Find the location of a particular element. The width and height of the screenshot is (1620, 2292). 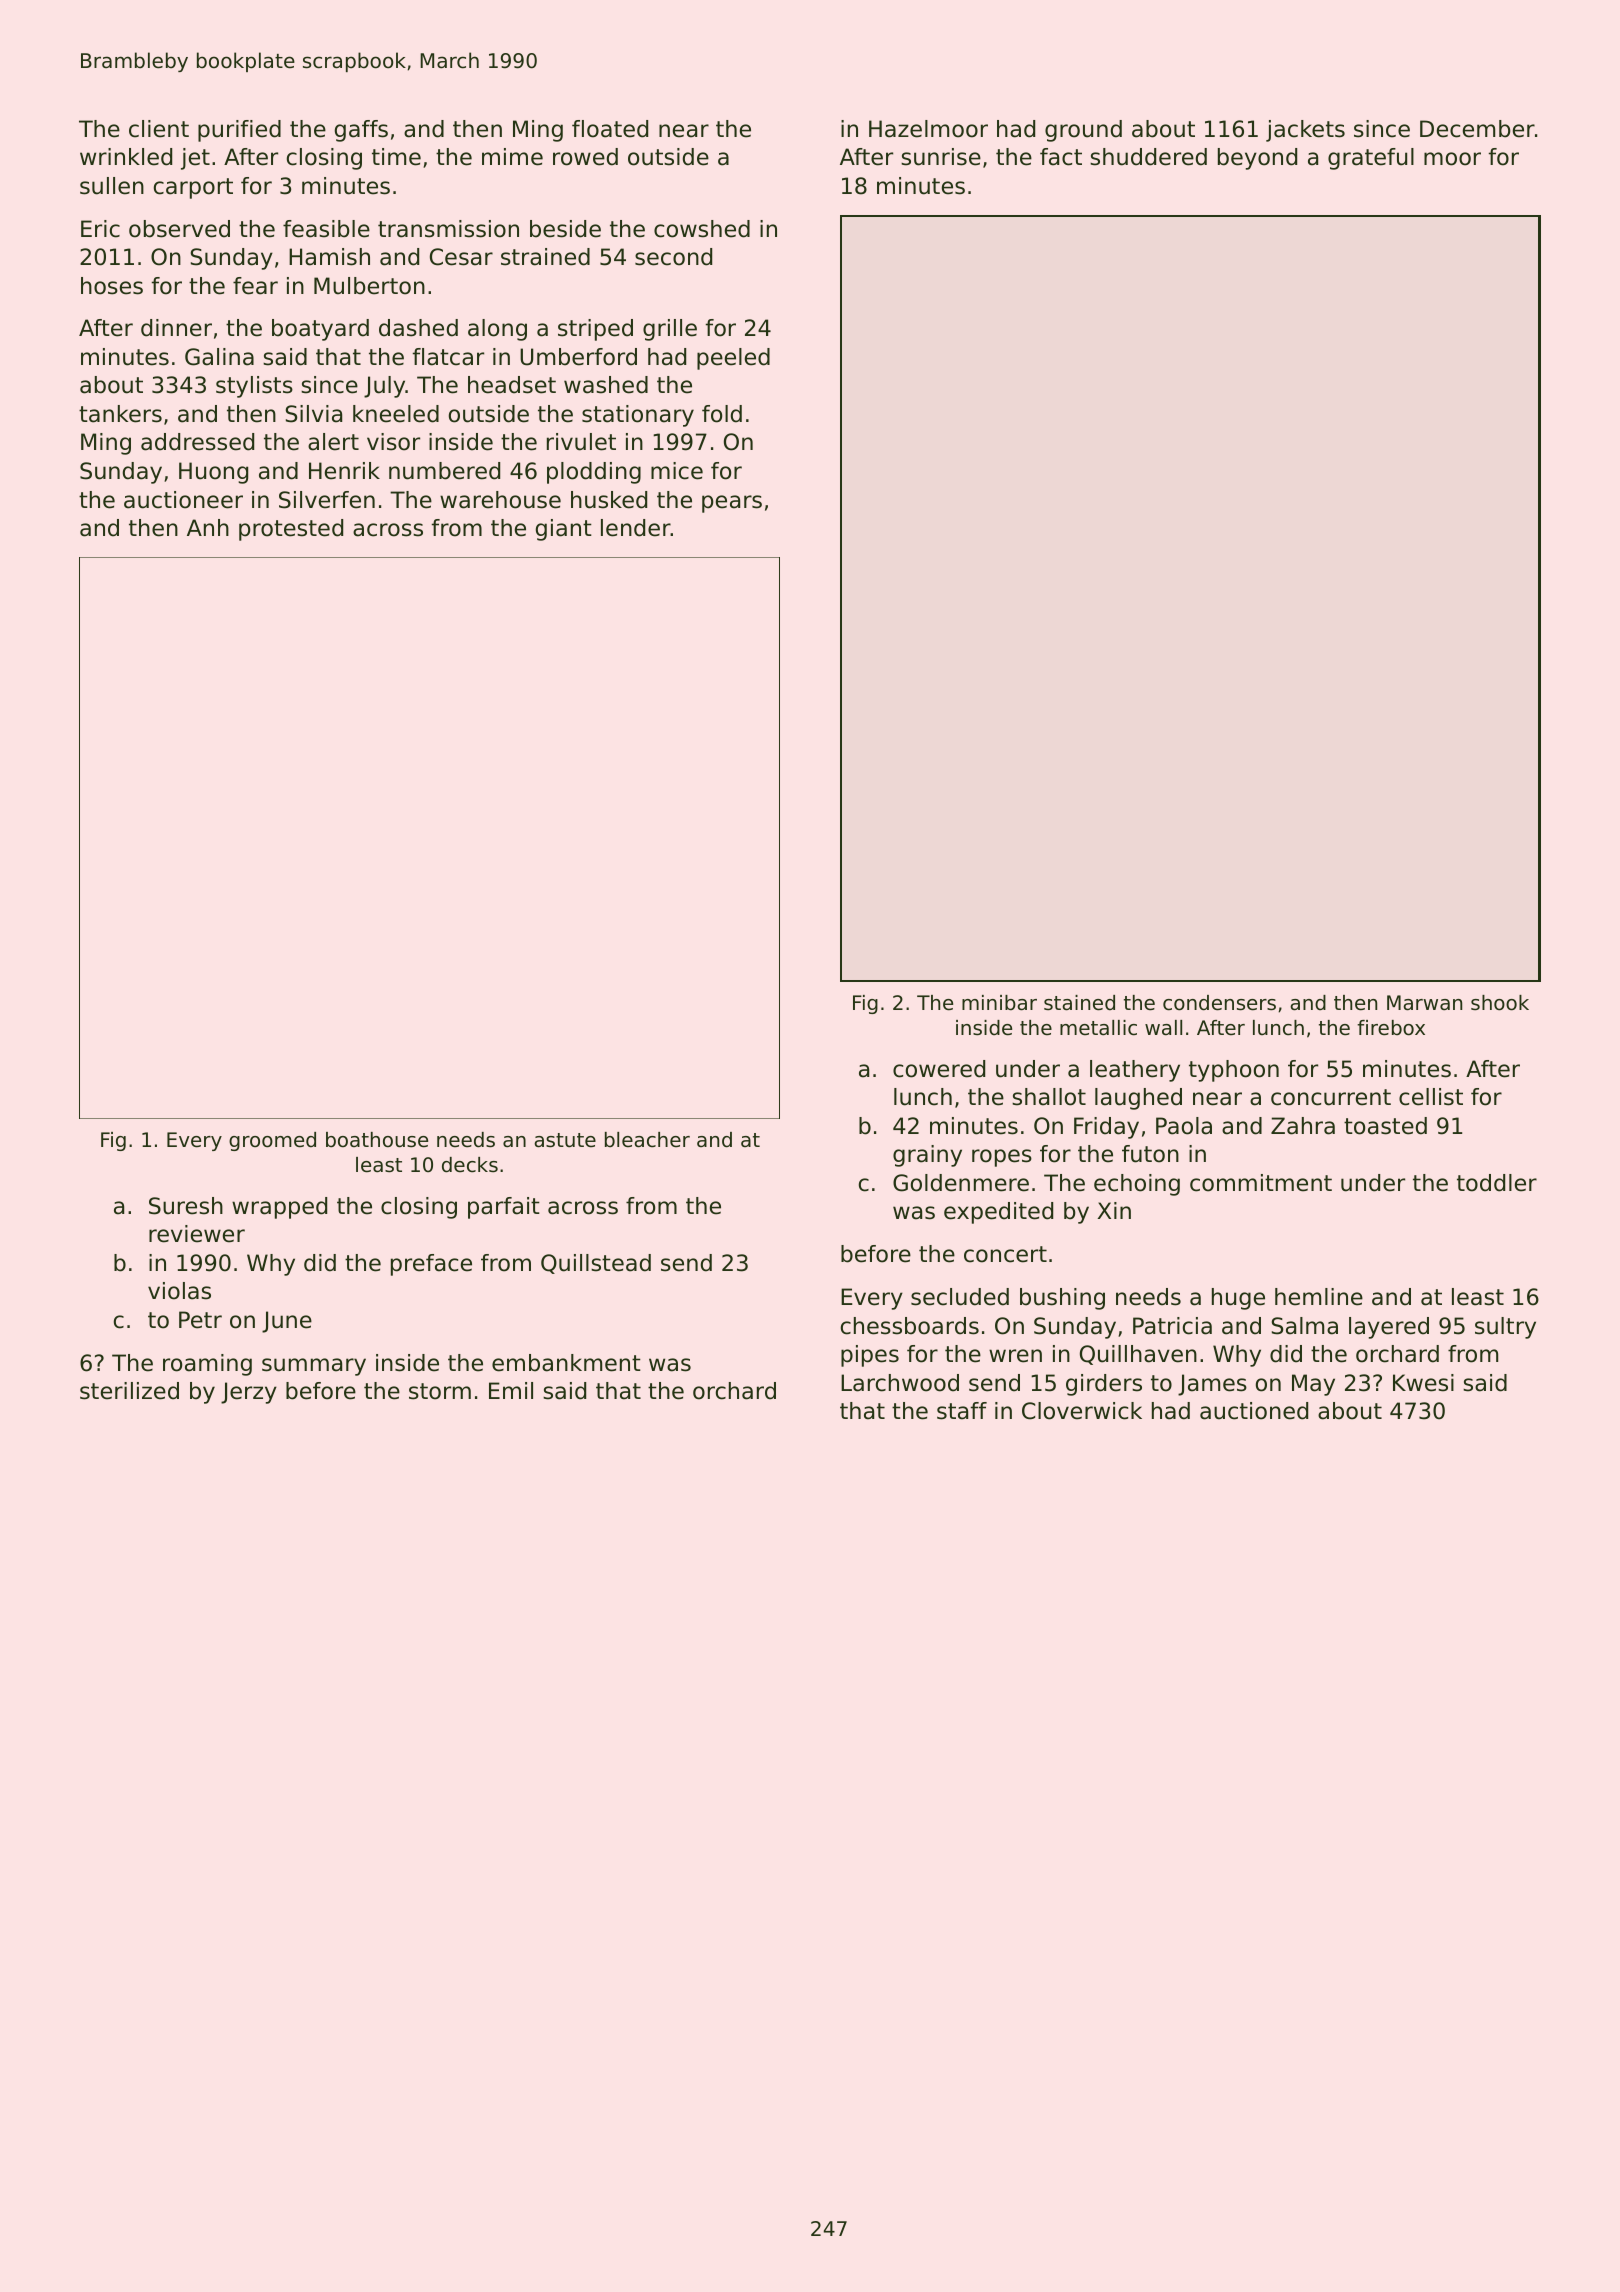

violas is located at coordinates (179, 1291).
